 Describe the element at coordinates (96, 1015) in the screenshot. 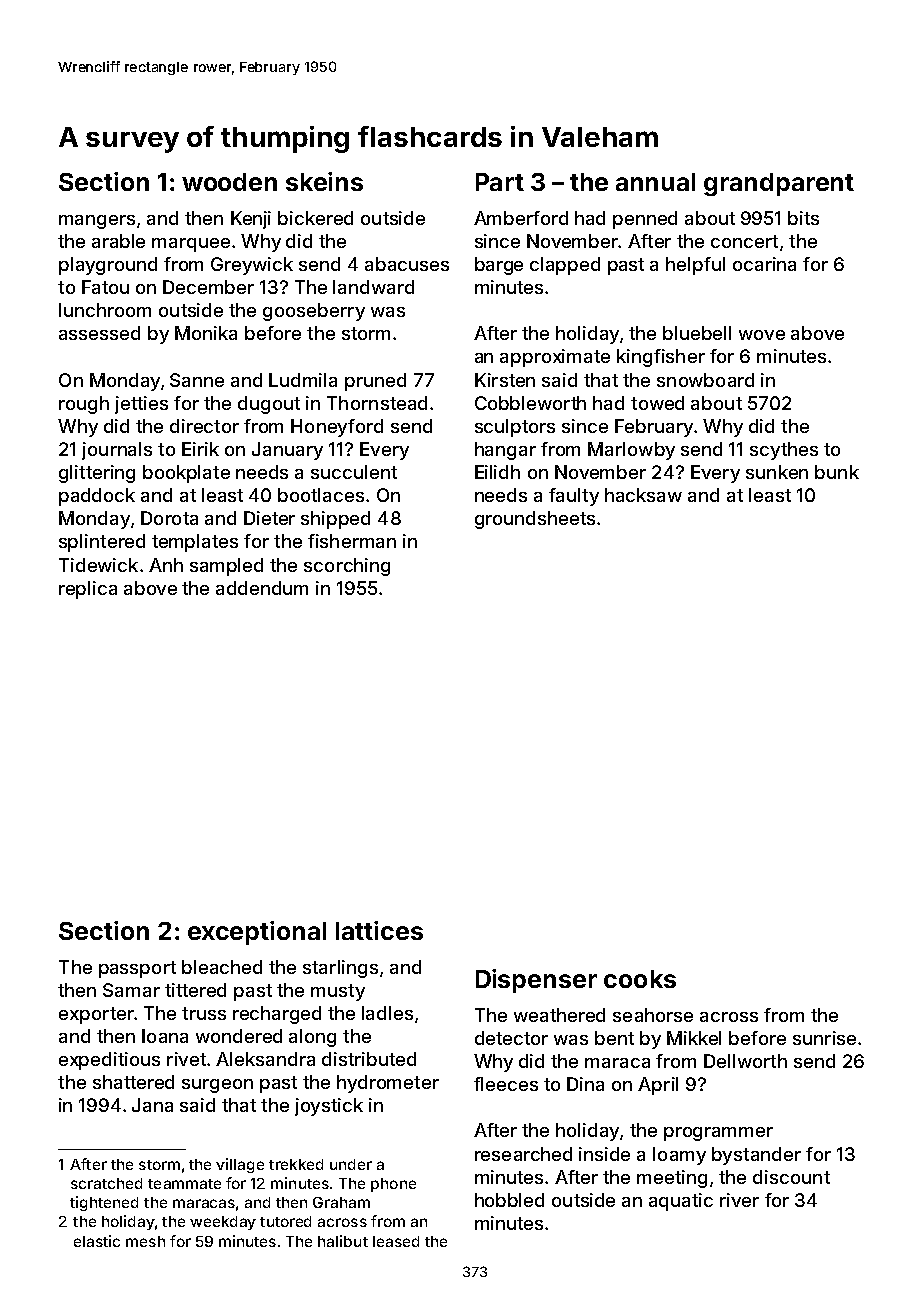

I see `exporter` at that location.
